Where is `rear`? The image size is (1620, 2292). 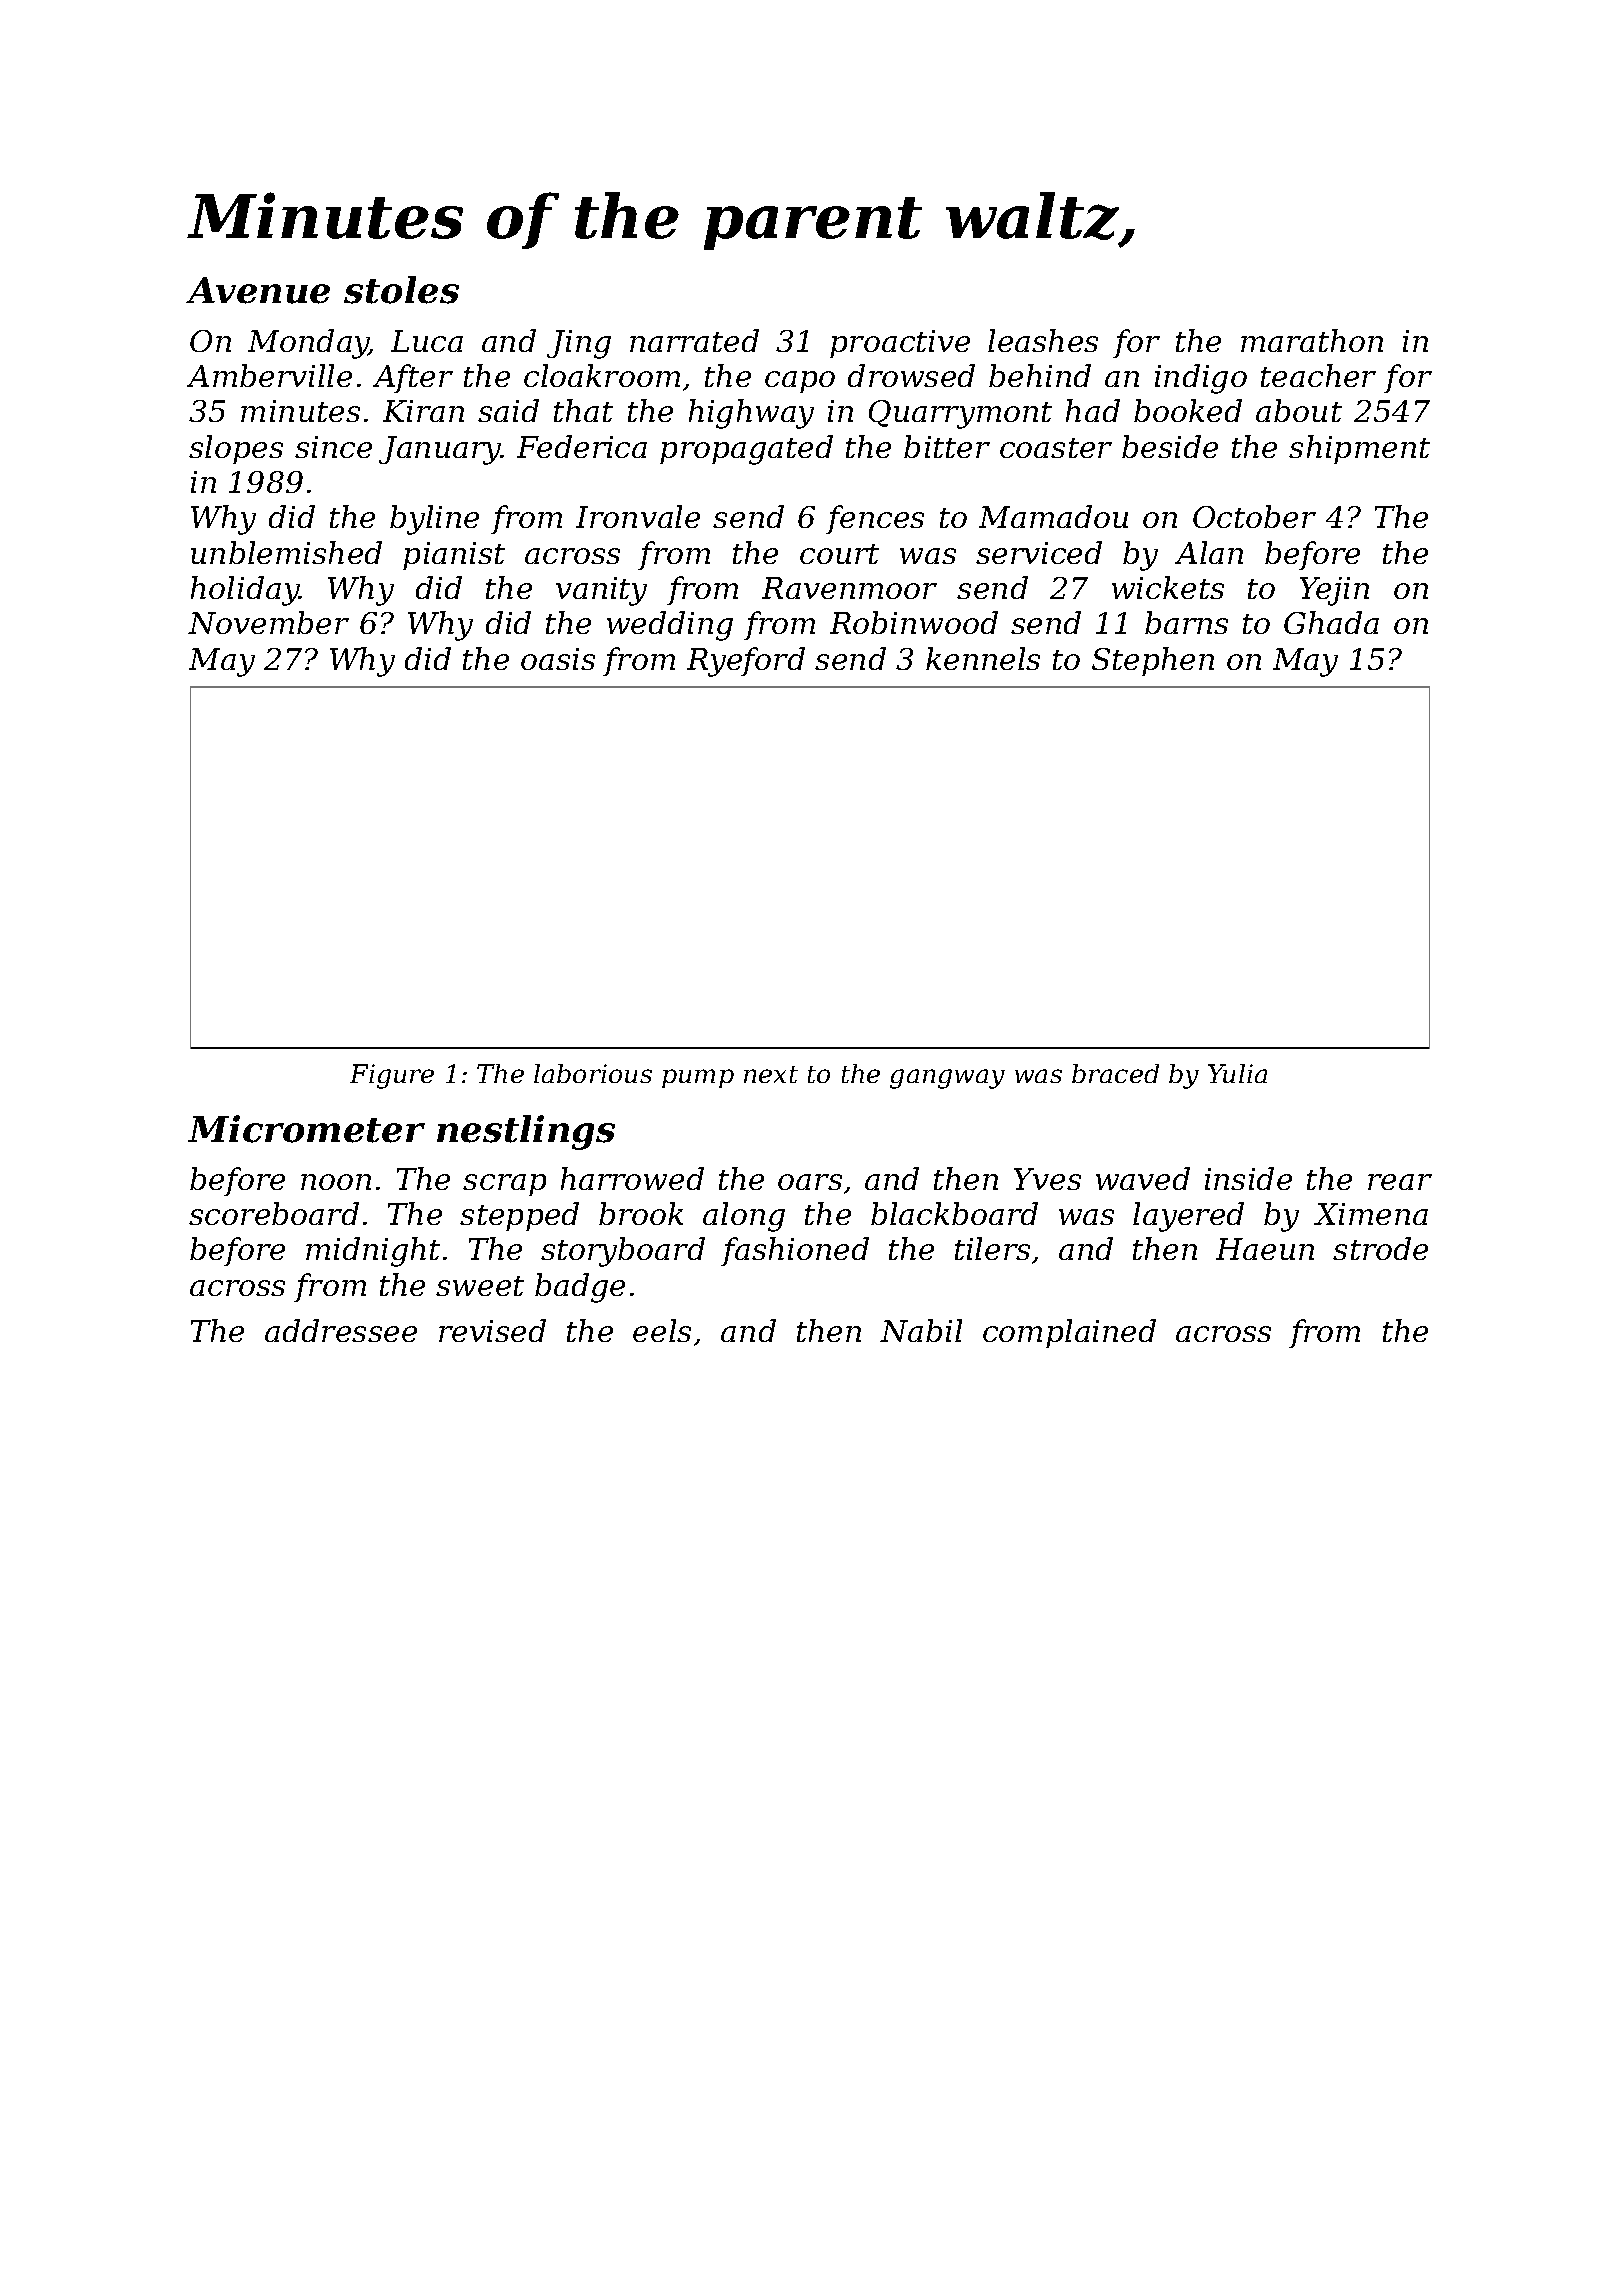 rear is located at coordinates (1400, 1182).
